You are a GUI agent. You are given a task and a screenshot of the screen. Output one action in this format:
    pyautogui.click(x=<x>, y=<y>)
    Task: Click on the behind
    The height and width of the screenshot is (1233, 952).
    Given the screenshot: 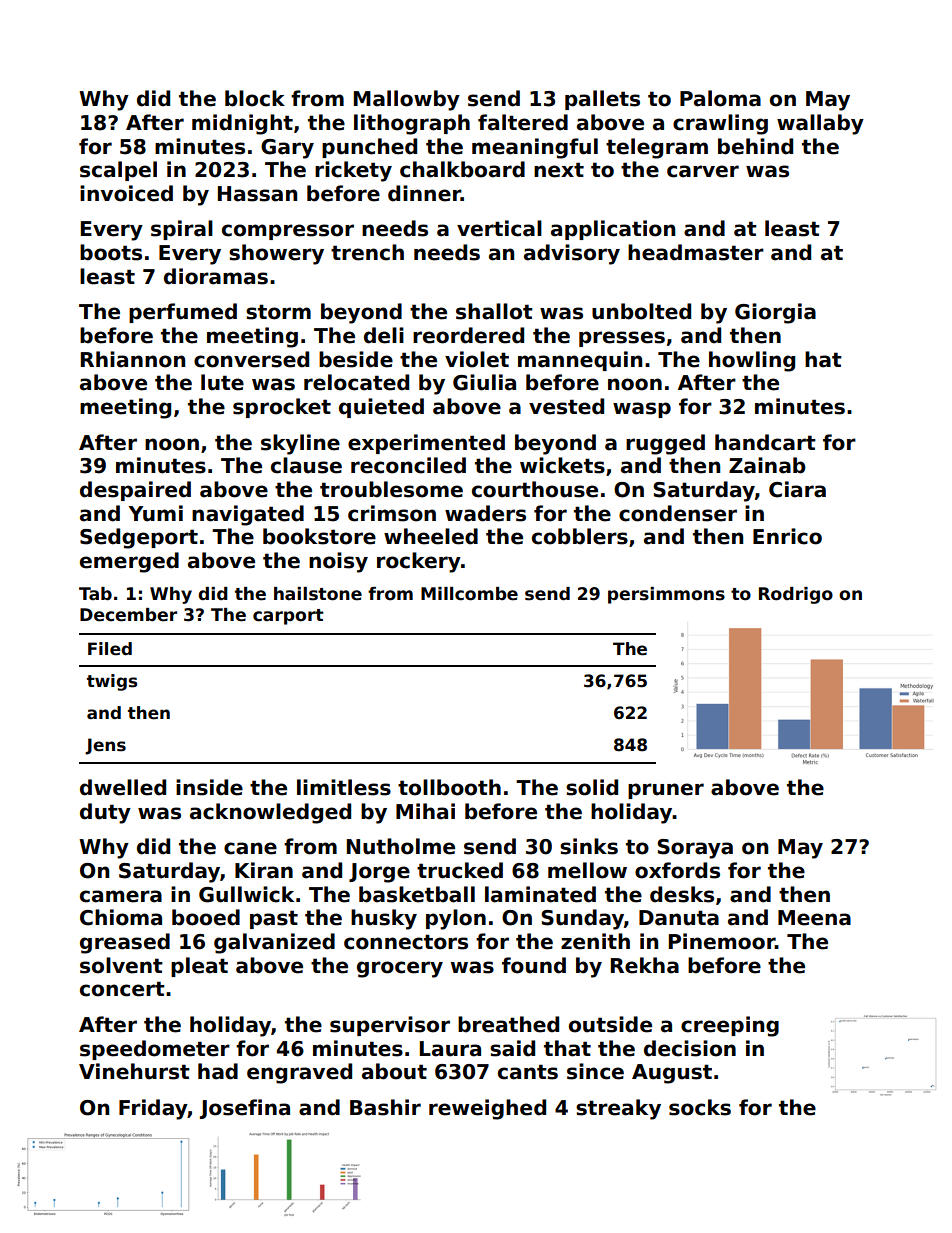 What is the action you would take?
    pyautogui.click(x=755, y=146)
